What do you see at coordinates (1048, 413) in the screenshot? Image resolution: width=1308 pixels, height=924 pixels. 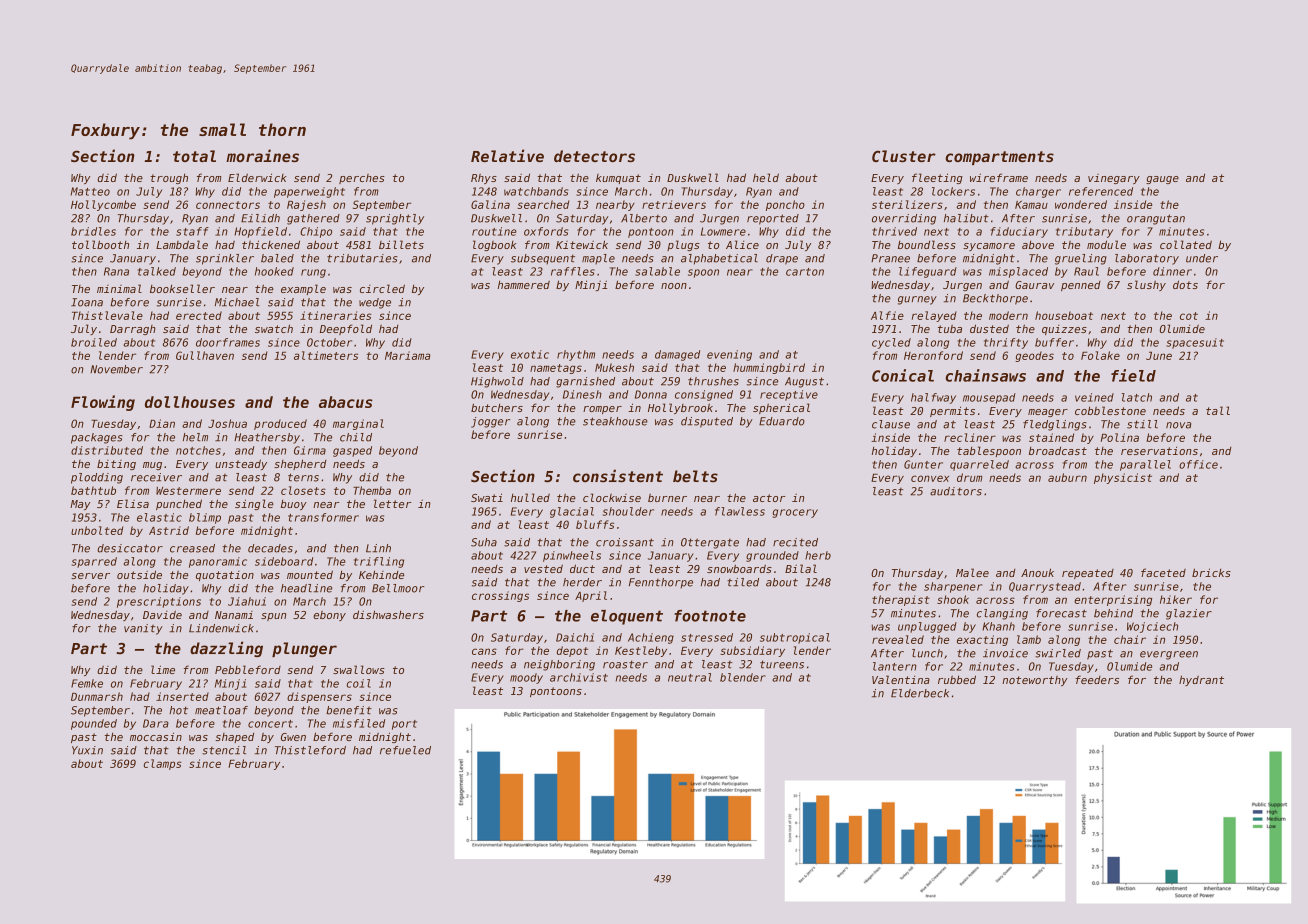 I see `meager` at bounding box center [1048, 413].
